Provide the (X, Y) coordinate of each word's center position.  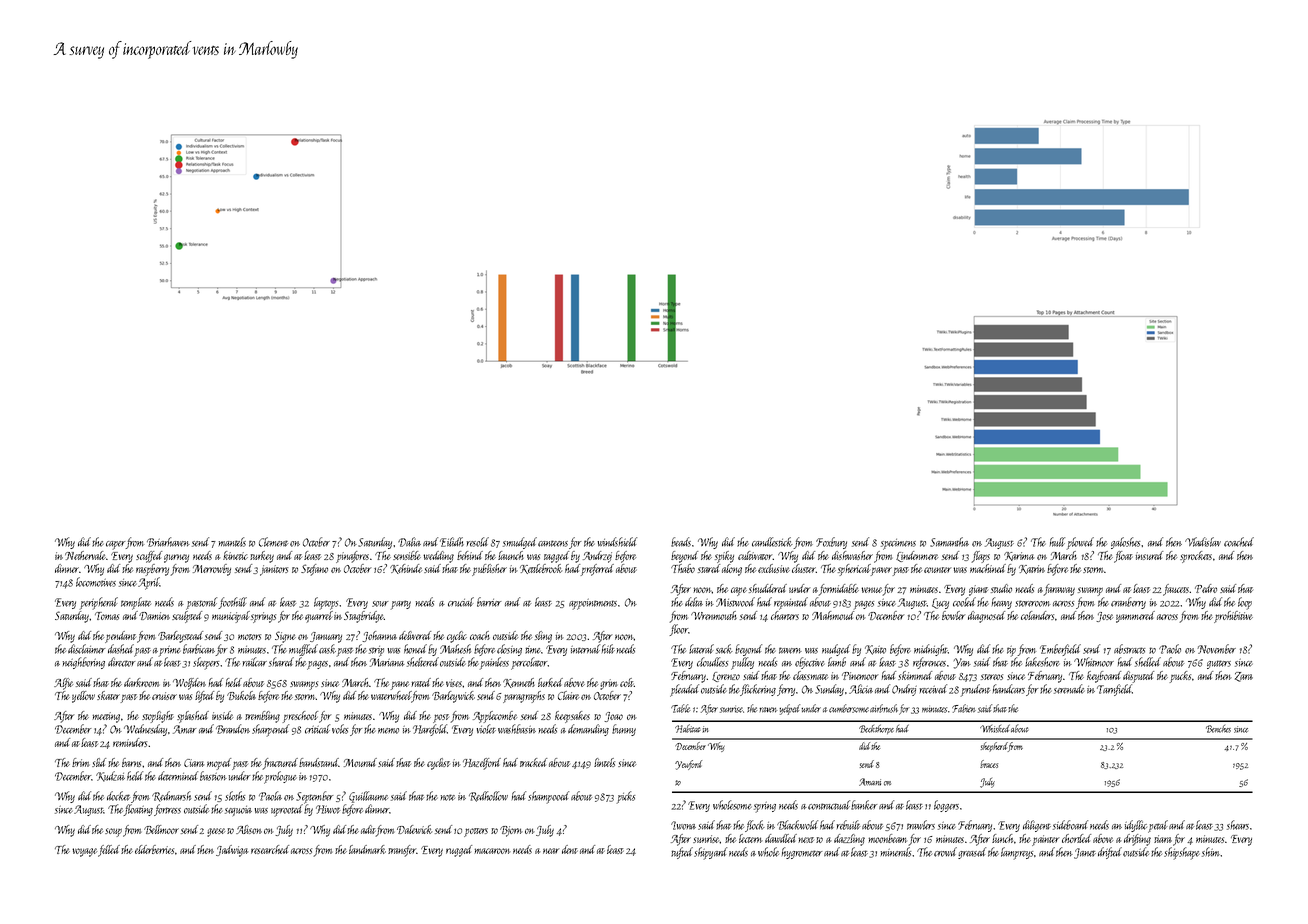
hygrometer (802, 853)
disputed (1138, 677)
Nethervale (85, 555)
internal (585, 649)
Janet (1085, 853)
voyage (85, 852)
